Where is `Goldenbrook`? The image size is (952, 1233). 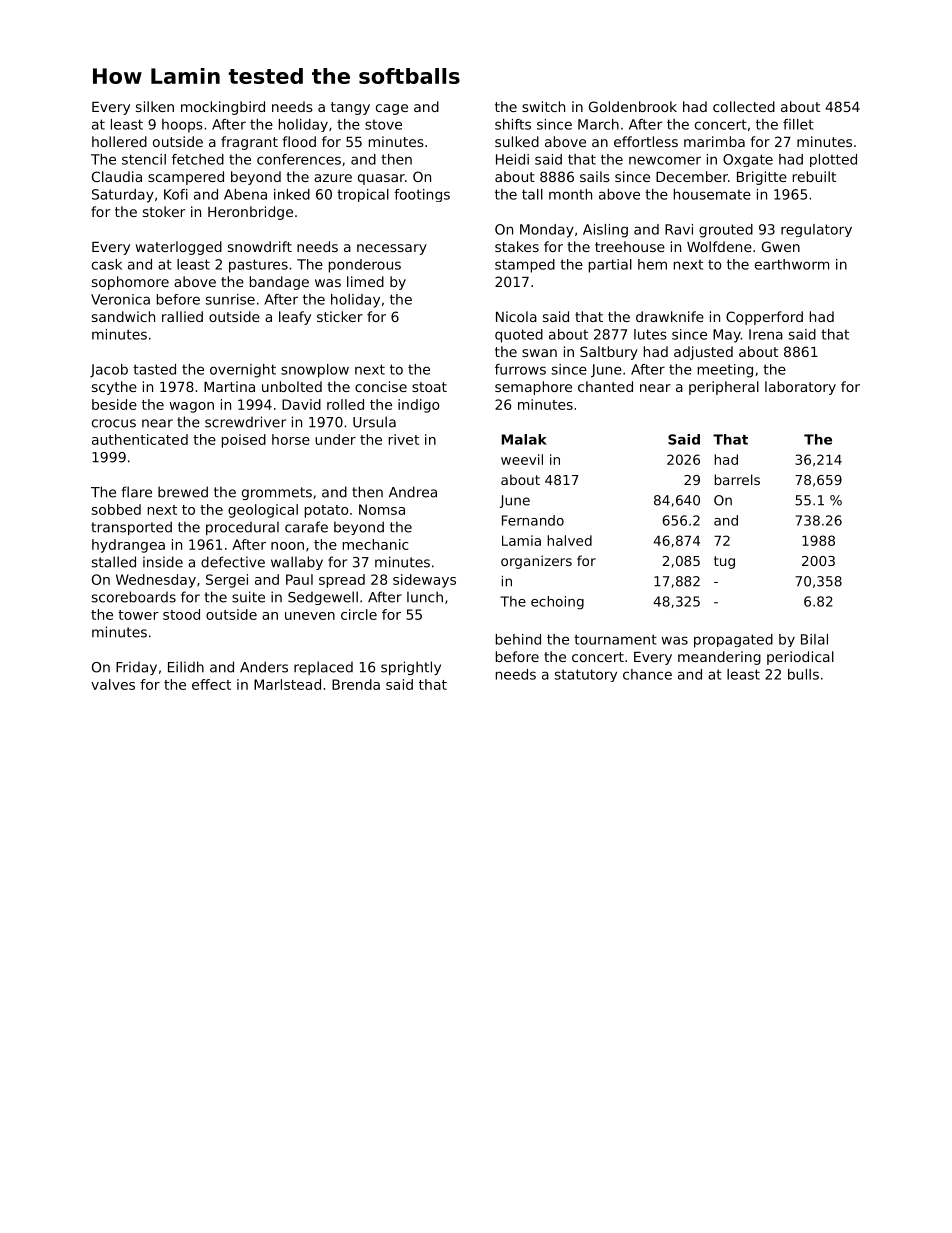
Goldenbrook is located at coordinates (633, 106).
